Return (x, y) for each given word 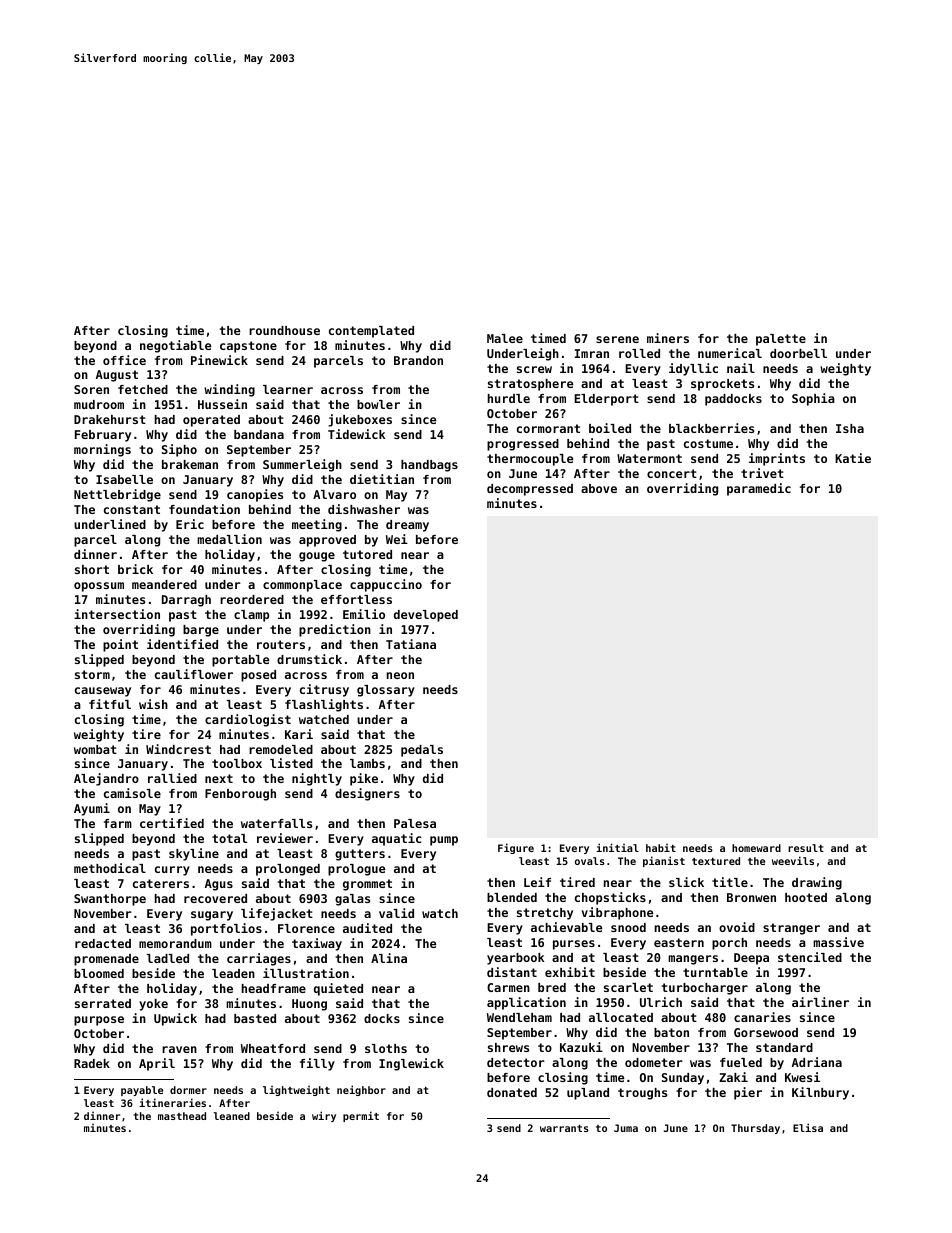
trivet (762, 473)
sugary (212, 916)
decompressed (530, 490)
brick (135, 569)
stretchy (545, 914)
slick (686, 882)
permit (361, 1116)
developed (426, 616)
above (599, 488)
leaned (232, 1116)
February (103, 436)
